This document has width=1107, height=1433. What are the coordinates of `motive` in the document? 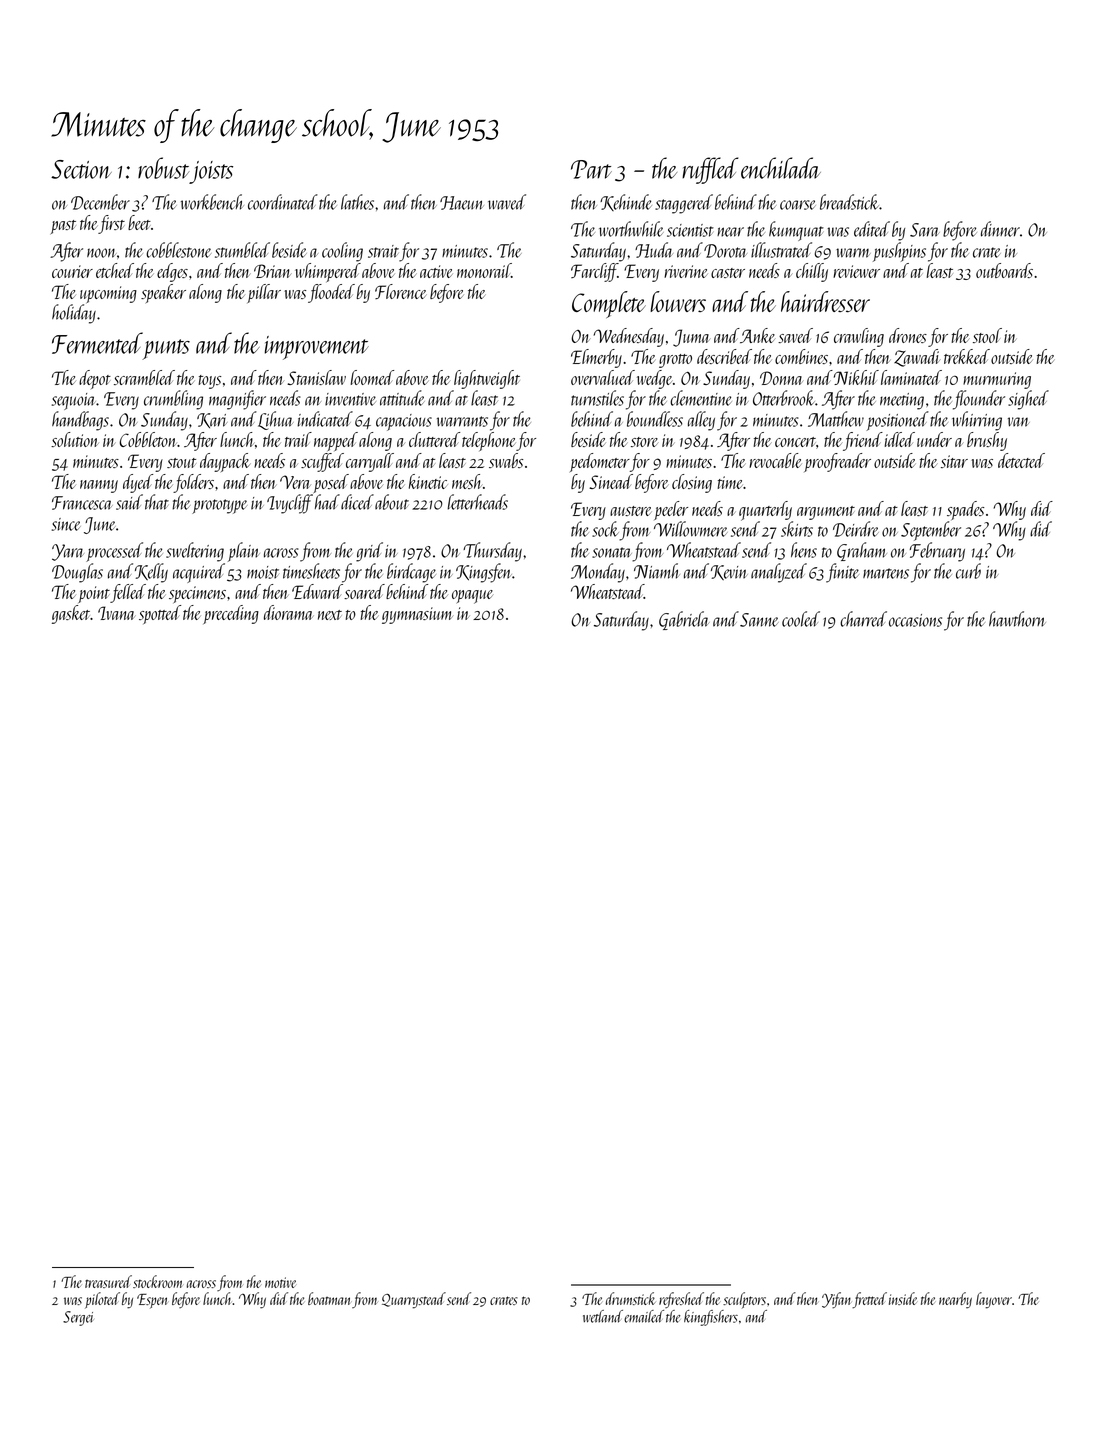 It's located at (280, 1282).
